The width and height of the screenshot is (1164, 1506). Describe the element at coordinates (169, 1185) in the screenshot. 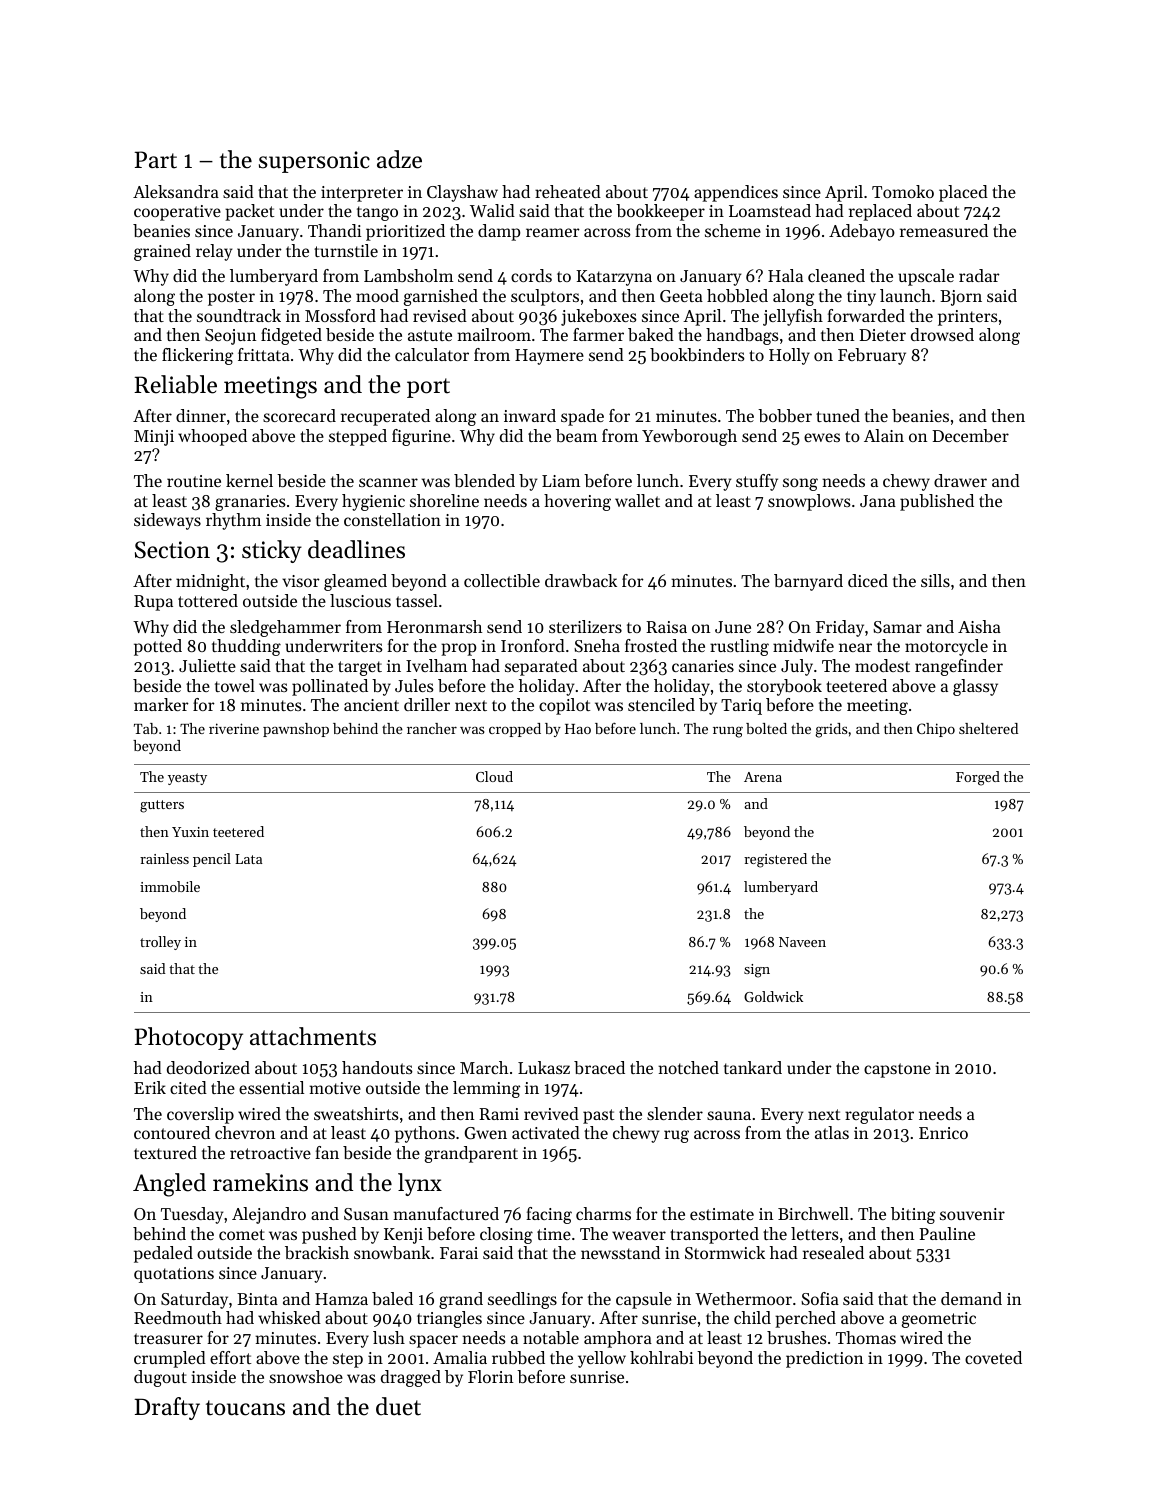

I see `Angled` at that location.
